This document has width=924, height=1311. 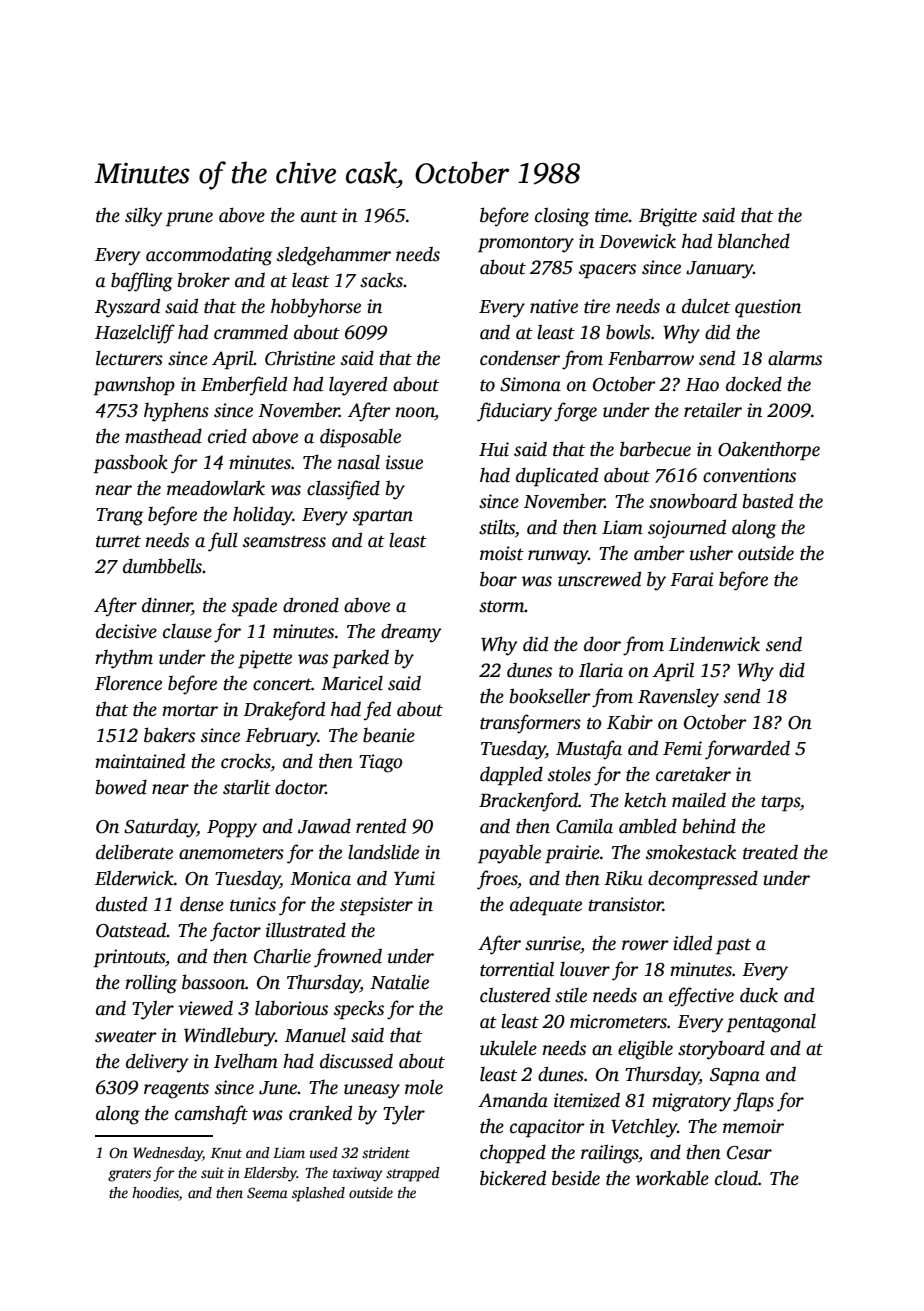 I want to click on aunt, so click(x=319, y=216).
